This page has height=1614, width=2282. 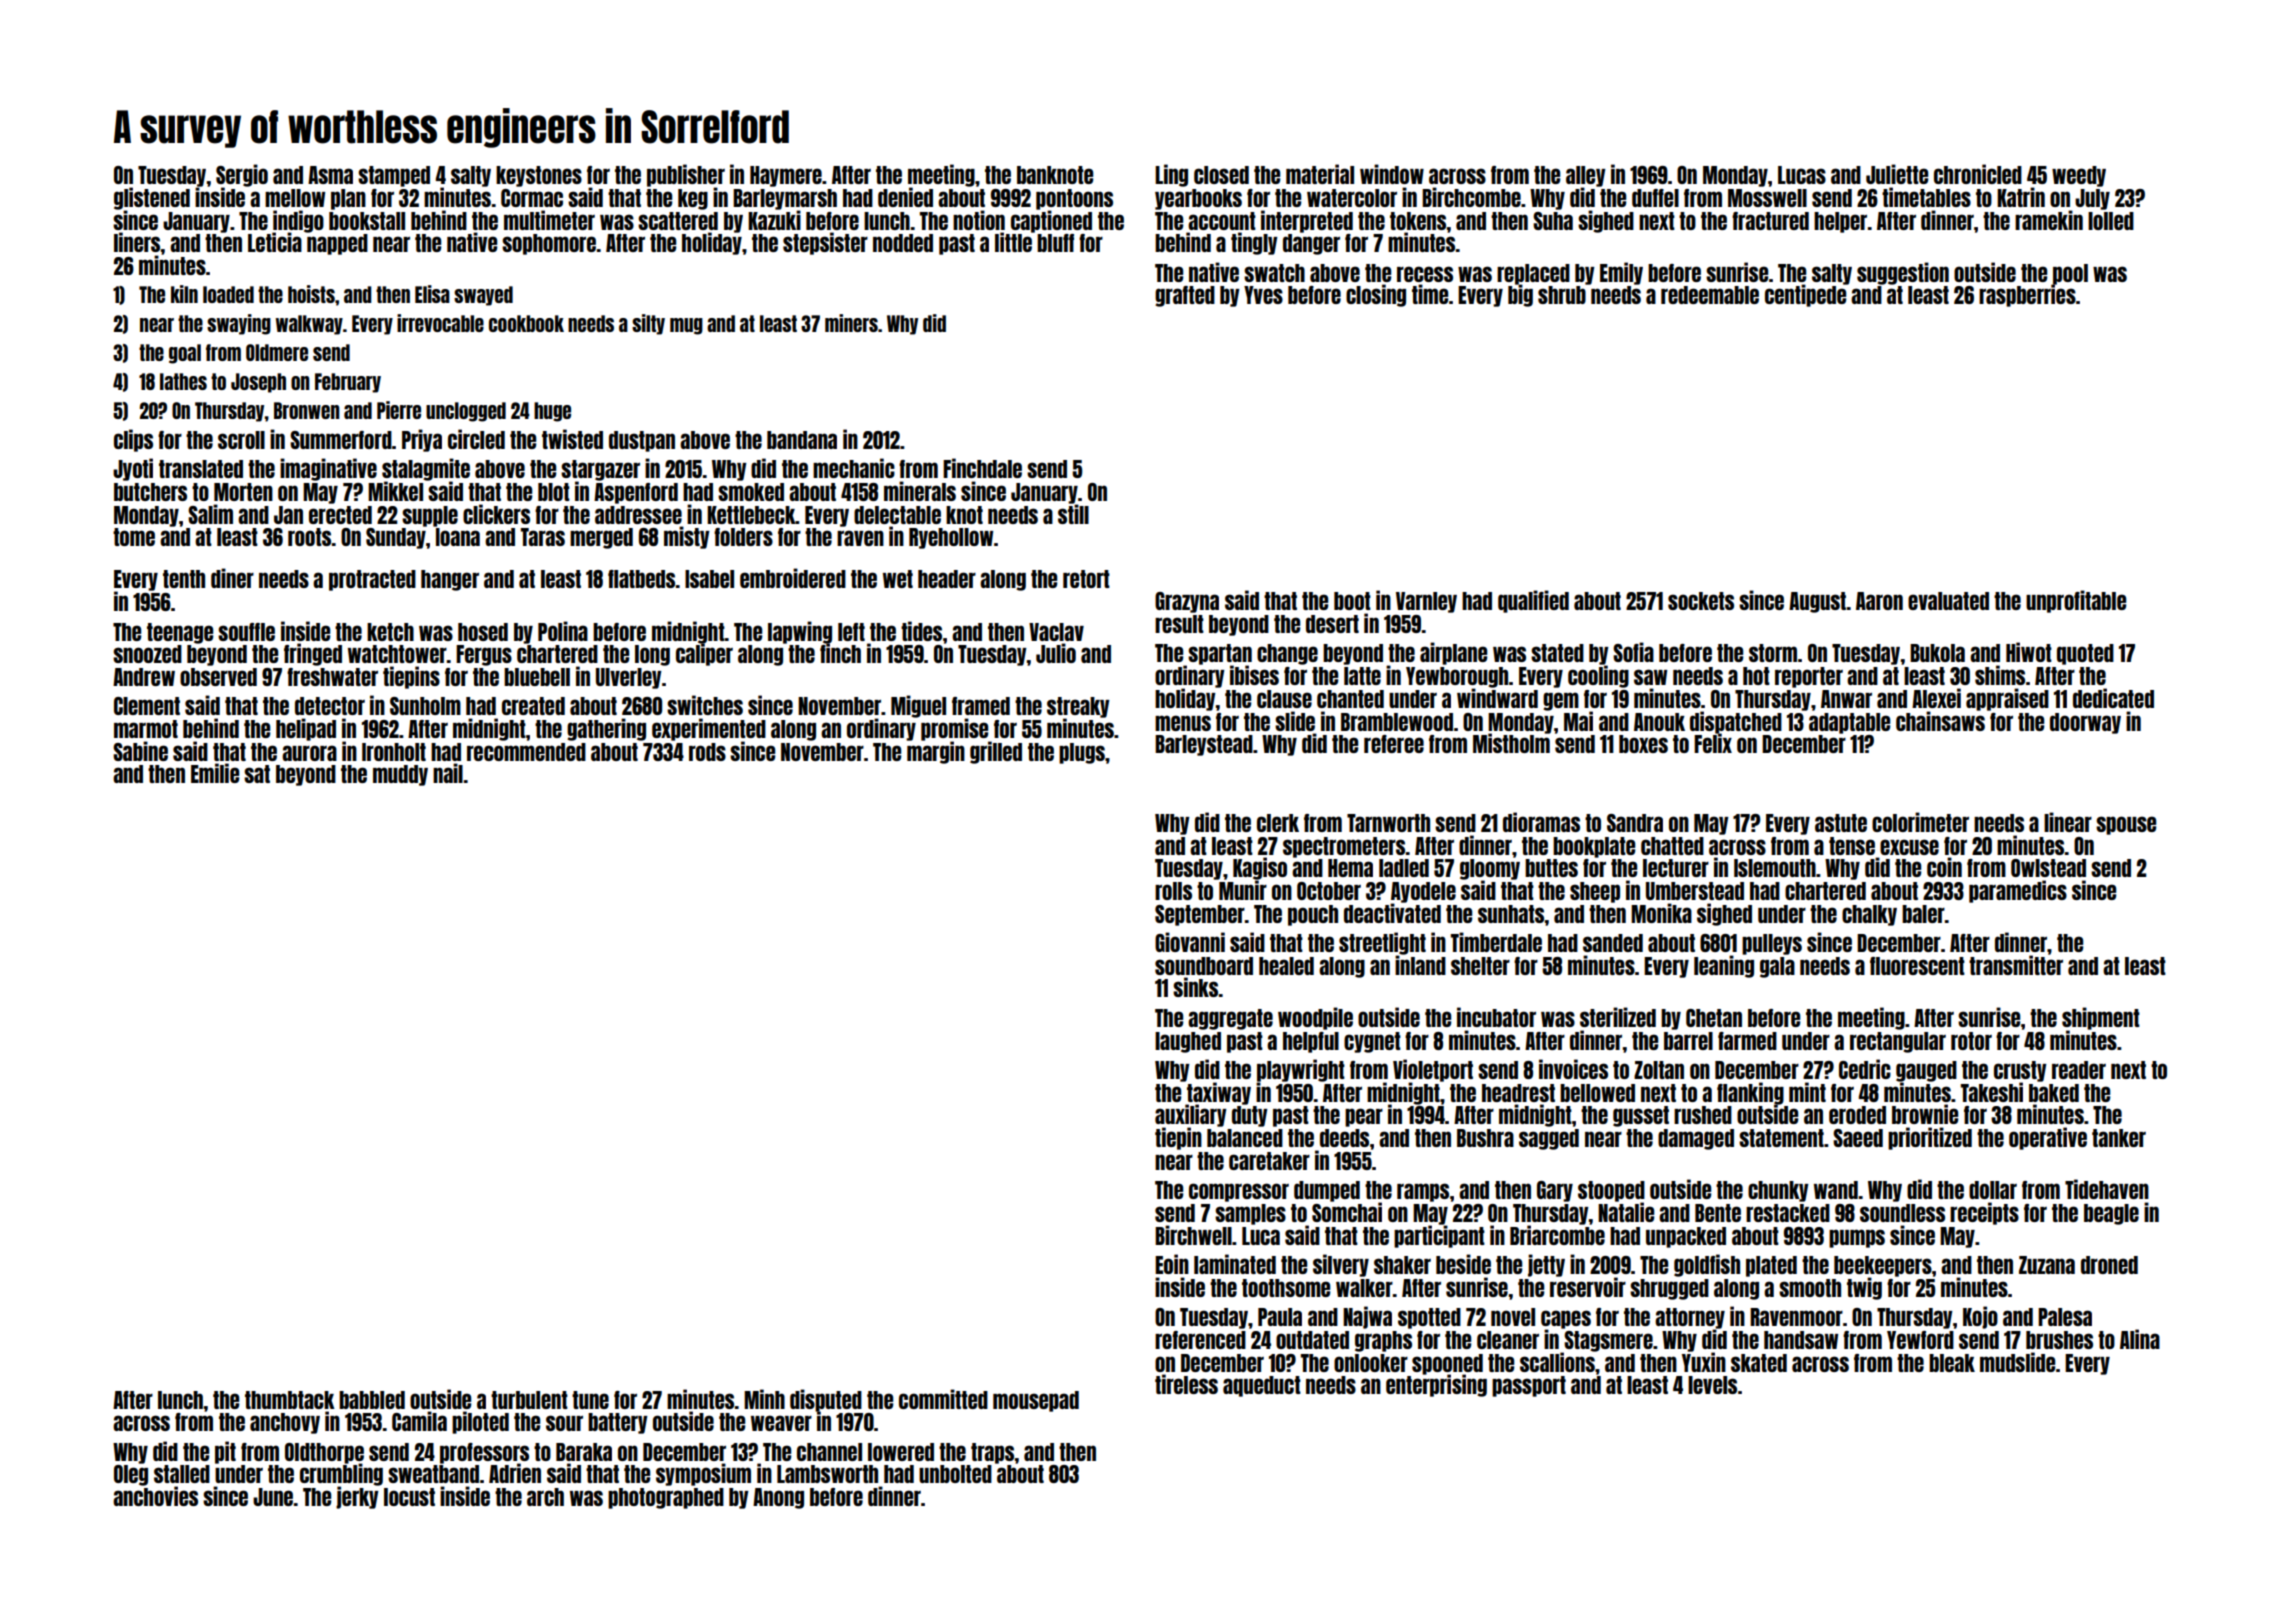 What do you see at coordinates (539, 176) in the page?
I see `keystones` at bounding box center [539, 176].
